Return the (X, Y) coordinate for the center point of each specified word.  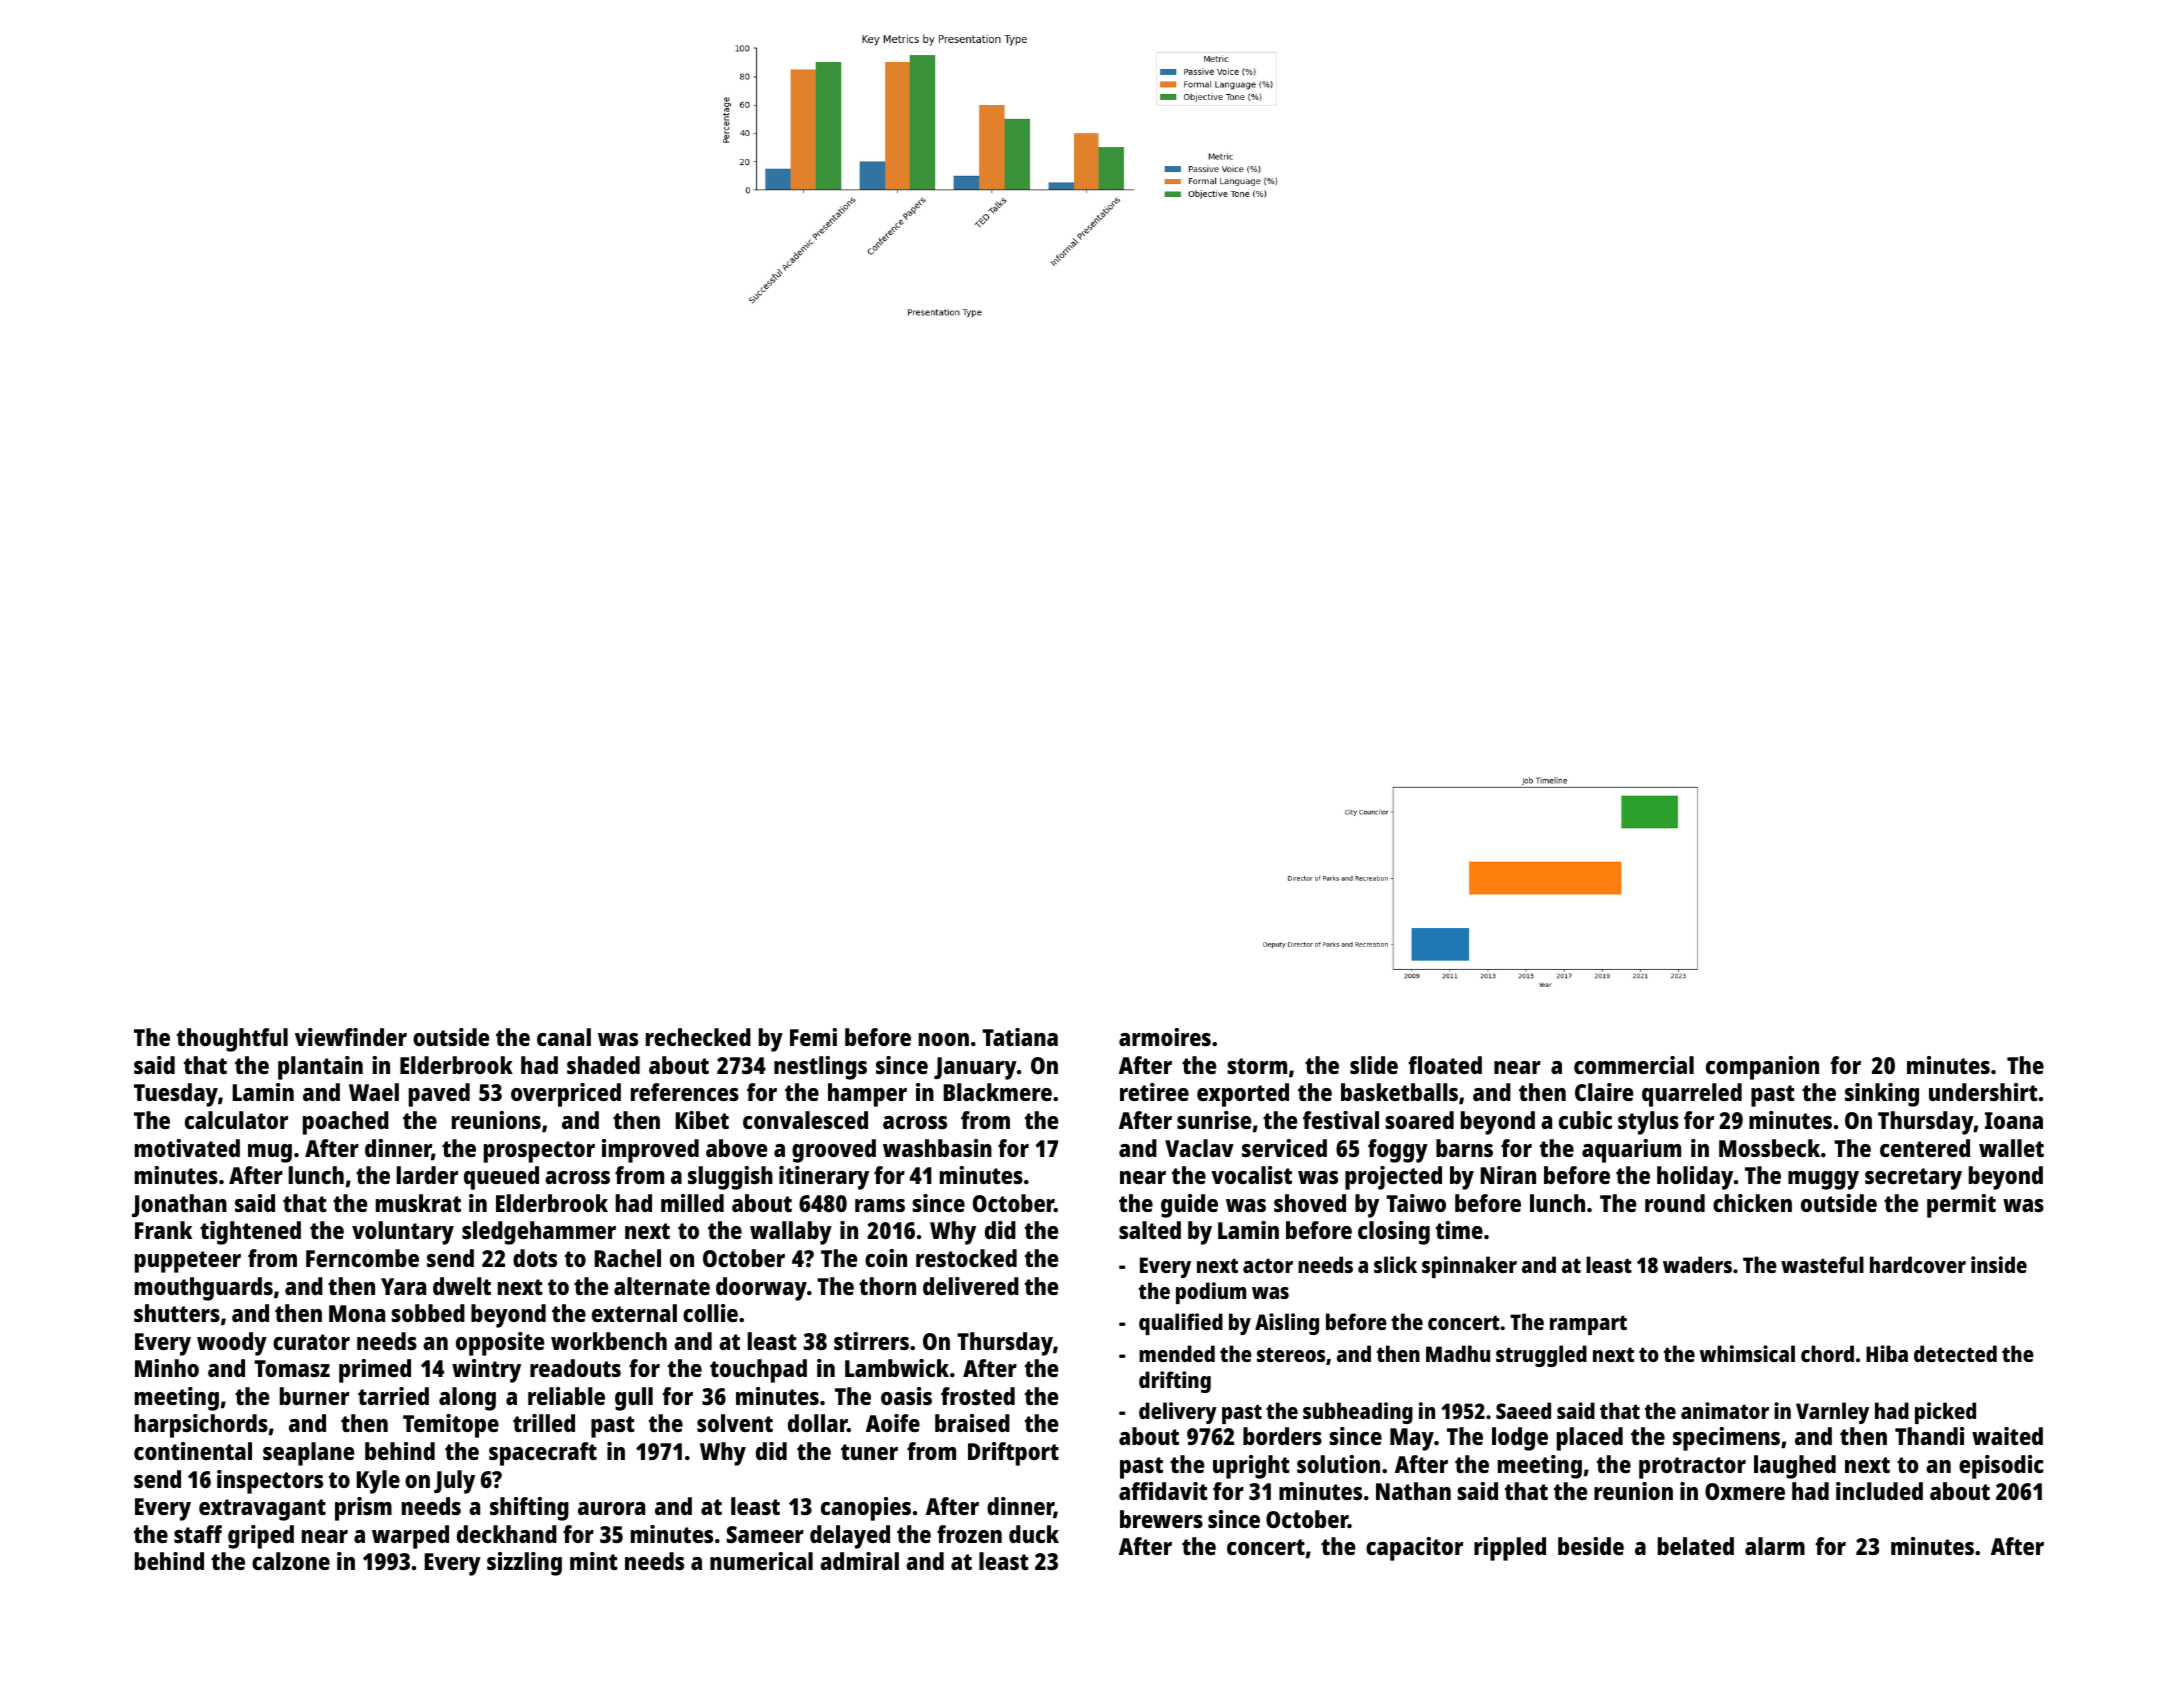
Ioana (2014, 1120)
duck (1034, 1534)
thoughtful (232, 1040)
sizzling (524, 1564)
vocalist (1251, 1175)
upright (1251, 1467)
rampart (1588, 1325)
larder (427, 1175)
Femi (813, 1037)
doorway (761, 1289)
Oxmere (1745, 1491)
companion (1762, 1068)
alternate (662, 1286)
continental (193, 1451)
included (1879, 1491)
